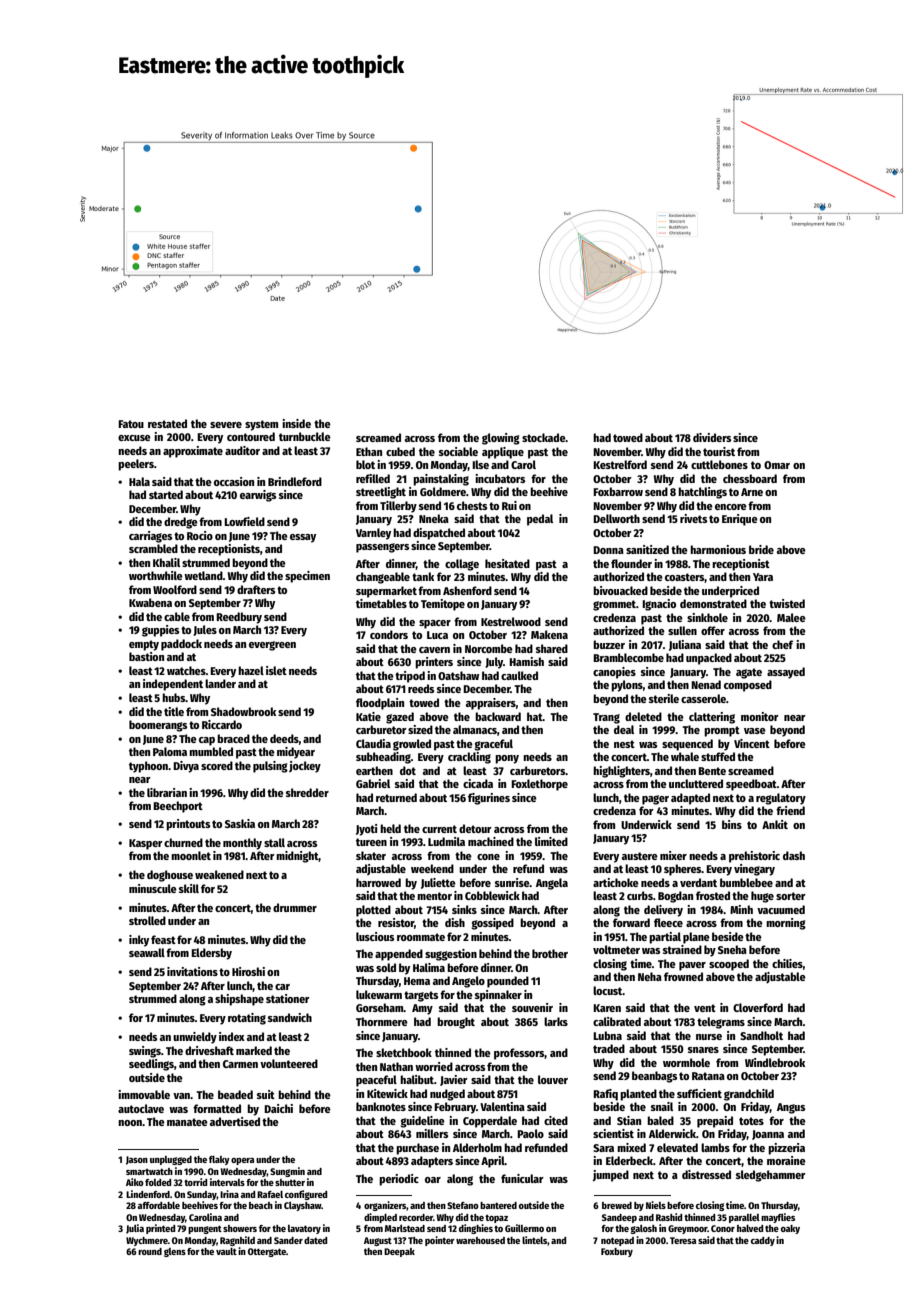 This image has height=1308, width=924. What do you see at coordinates (712, 437) in the image?
I see `dividers` at bounding box center [712, 437].
